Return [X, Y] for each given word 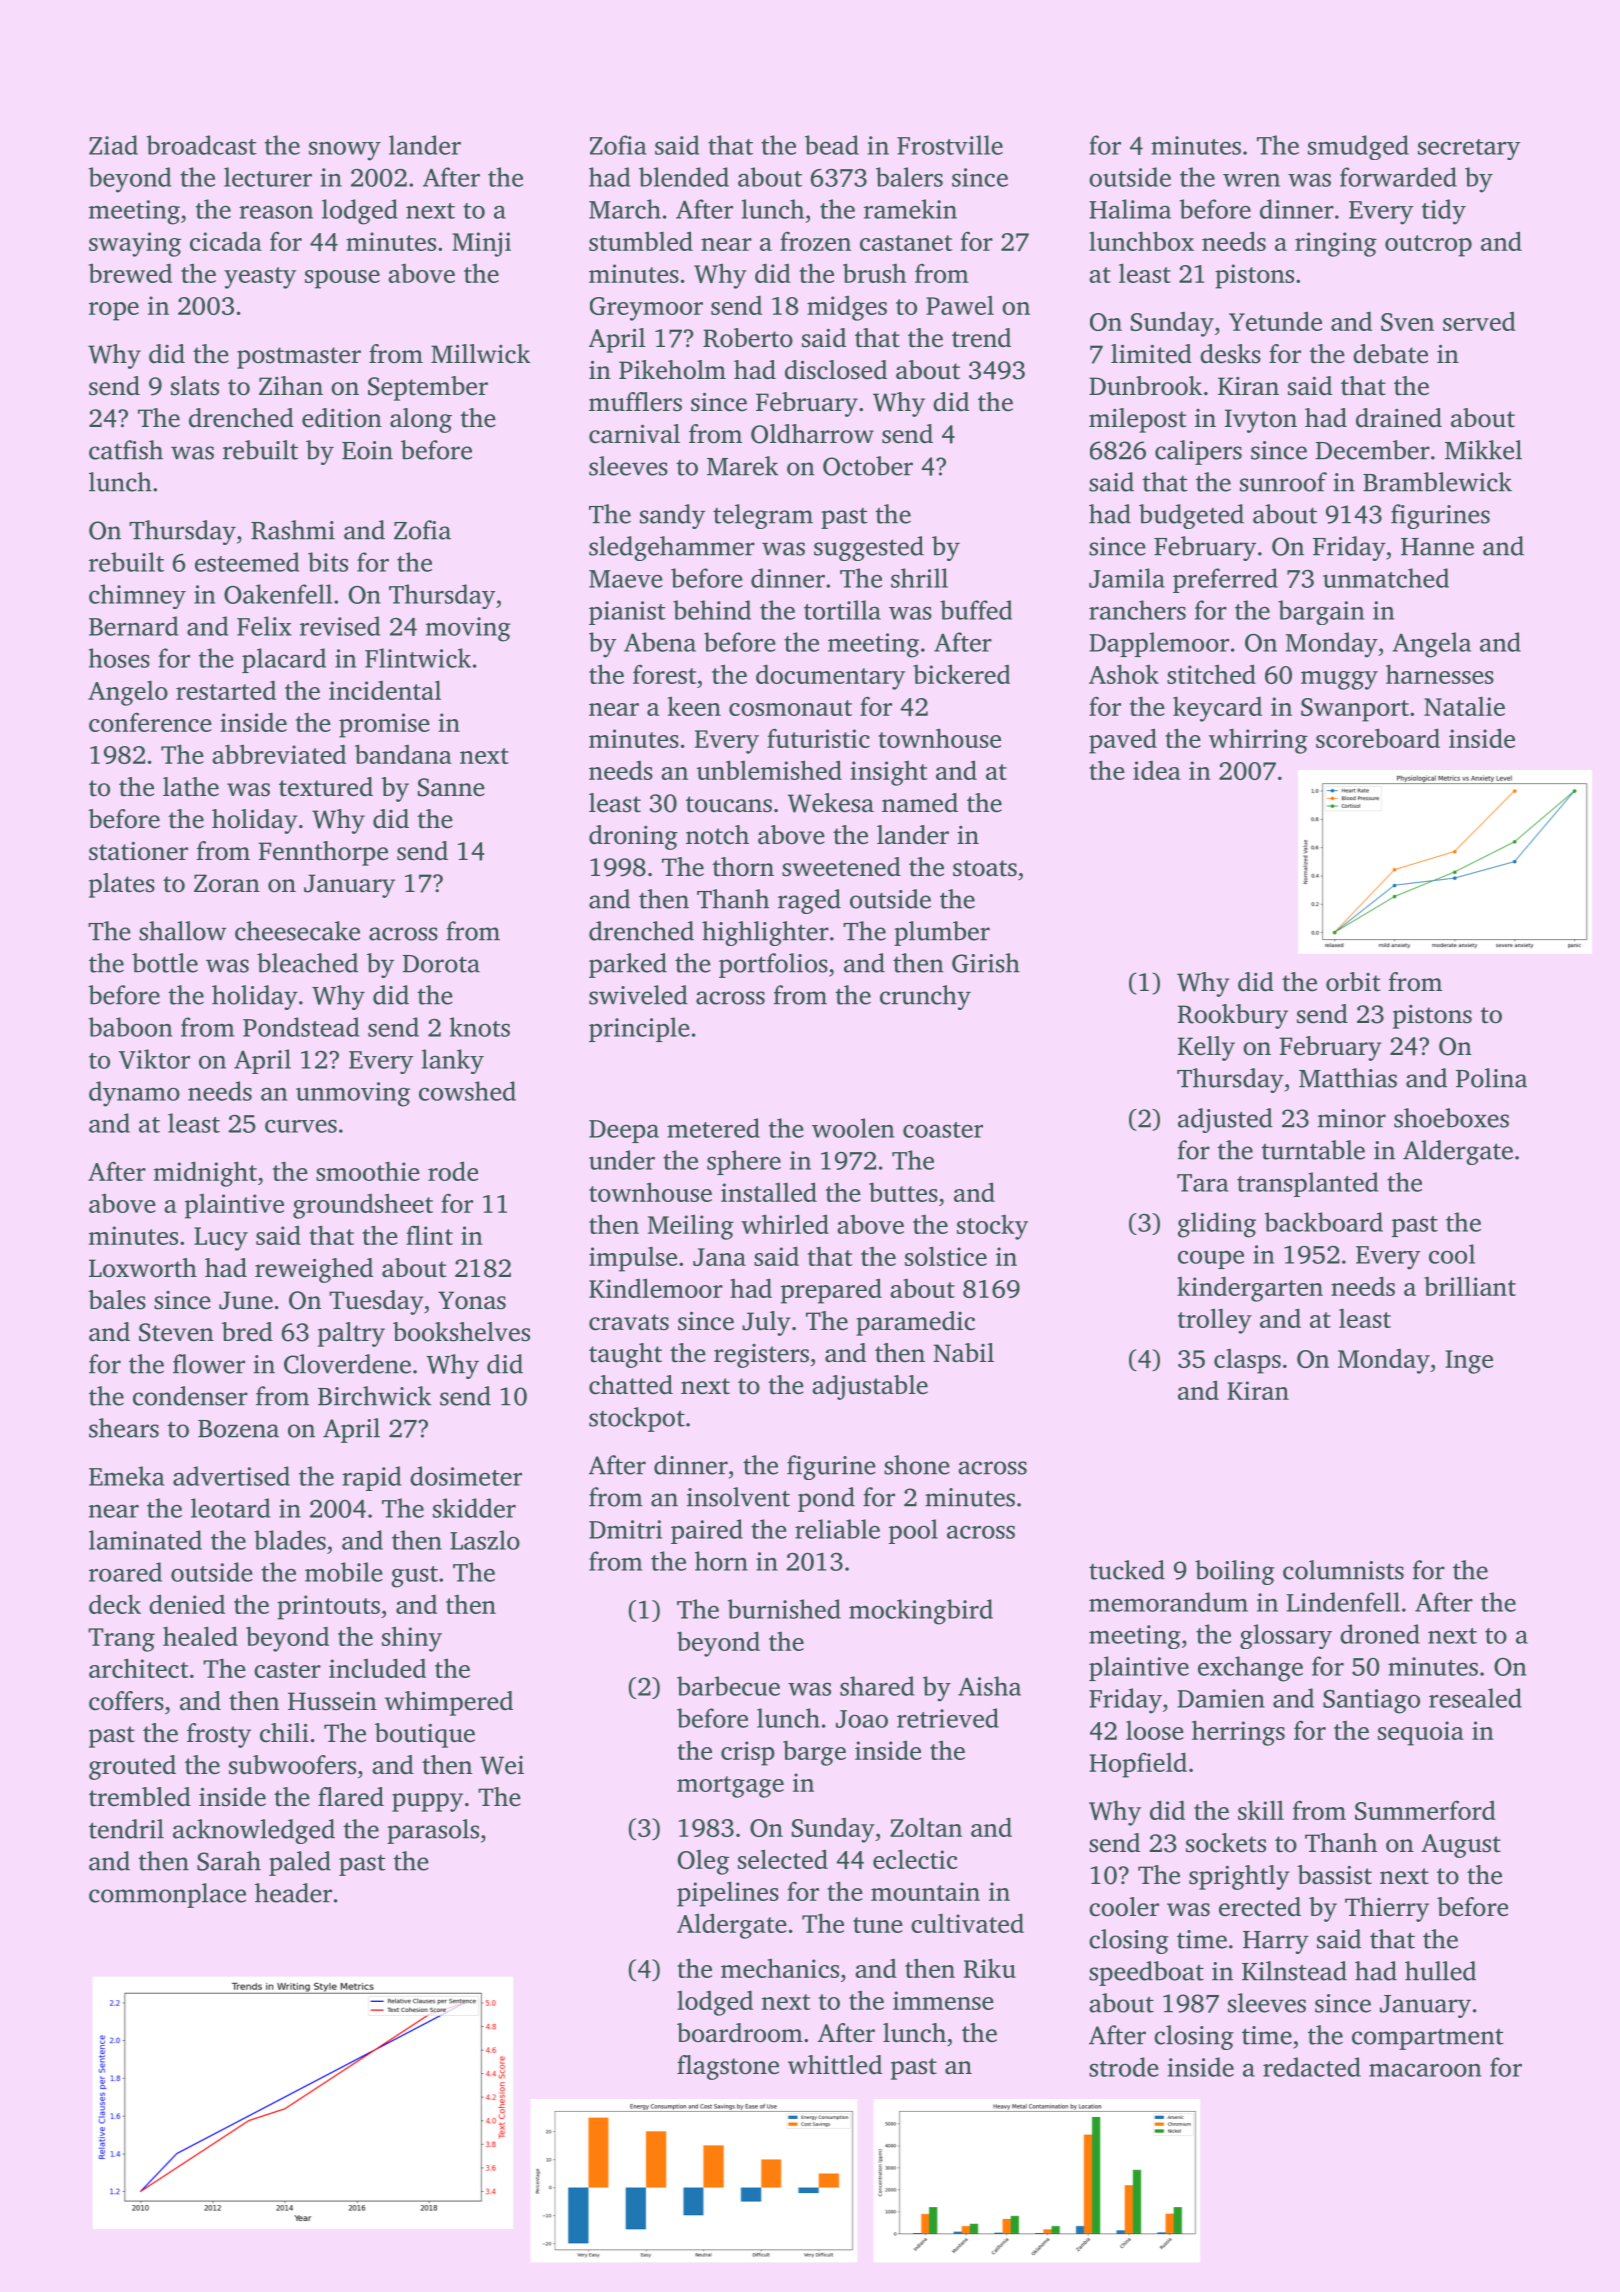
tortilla [842, 610]
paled [300, 1863]
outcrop [1428, 246]
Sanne [451, 787]
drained [1399, 418]
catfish [126, 450]
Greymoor [646, 309]
